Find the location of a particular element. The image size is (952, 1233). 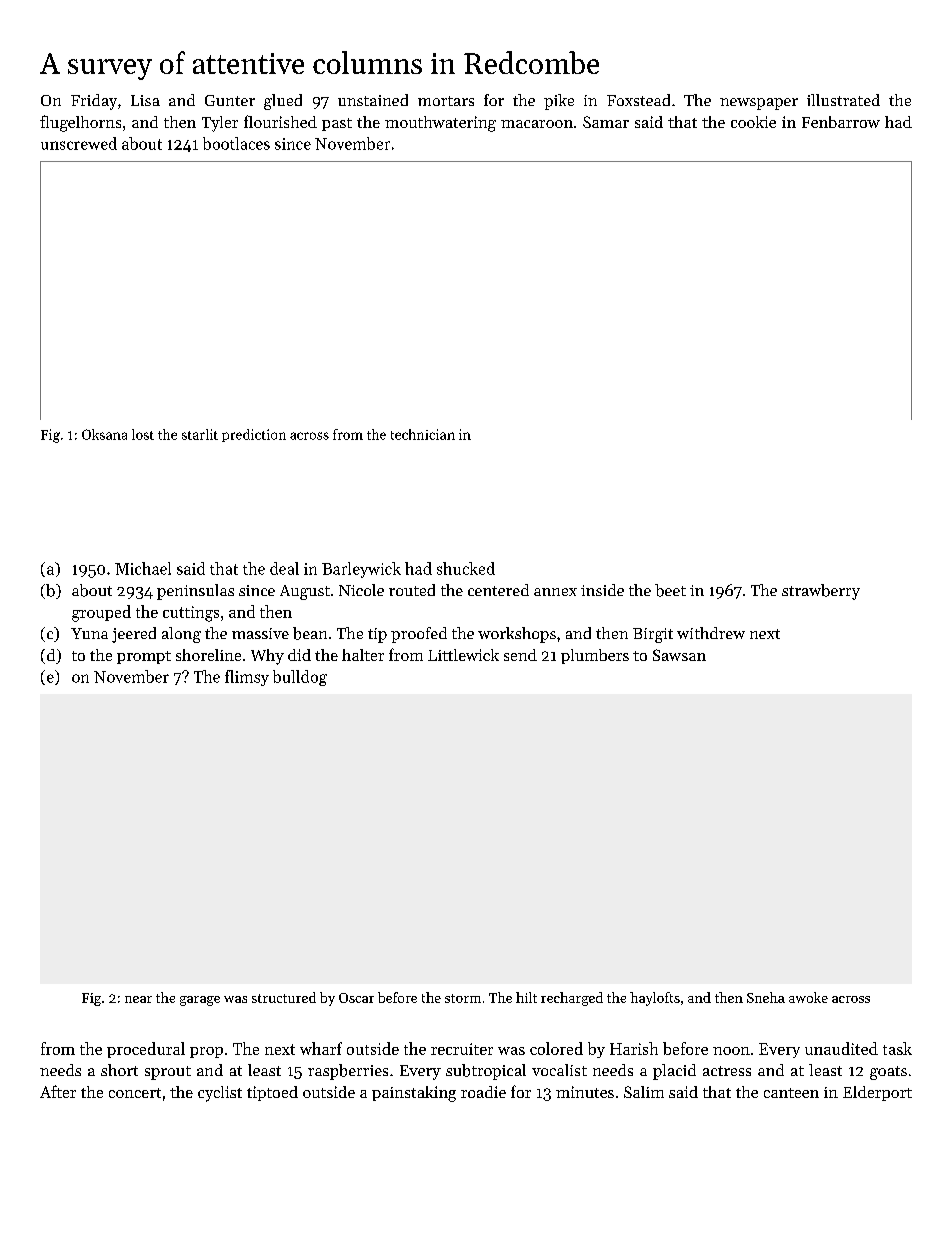

structured is located at coordinates (284, 997).
